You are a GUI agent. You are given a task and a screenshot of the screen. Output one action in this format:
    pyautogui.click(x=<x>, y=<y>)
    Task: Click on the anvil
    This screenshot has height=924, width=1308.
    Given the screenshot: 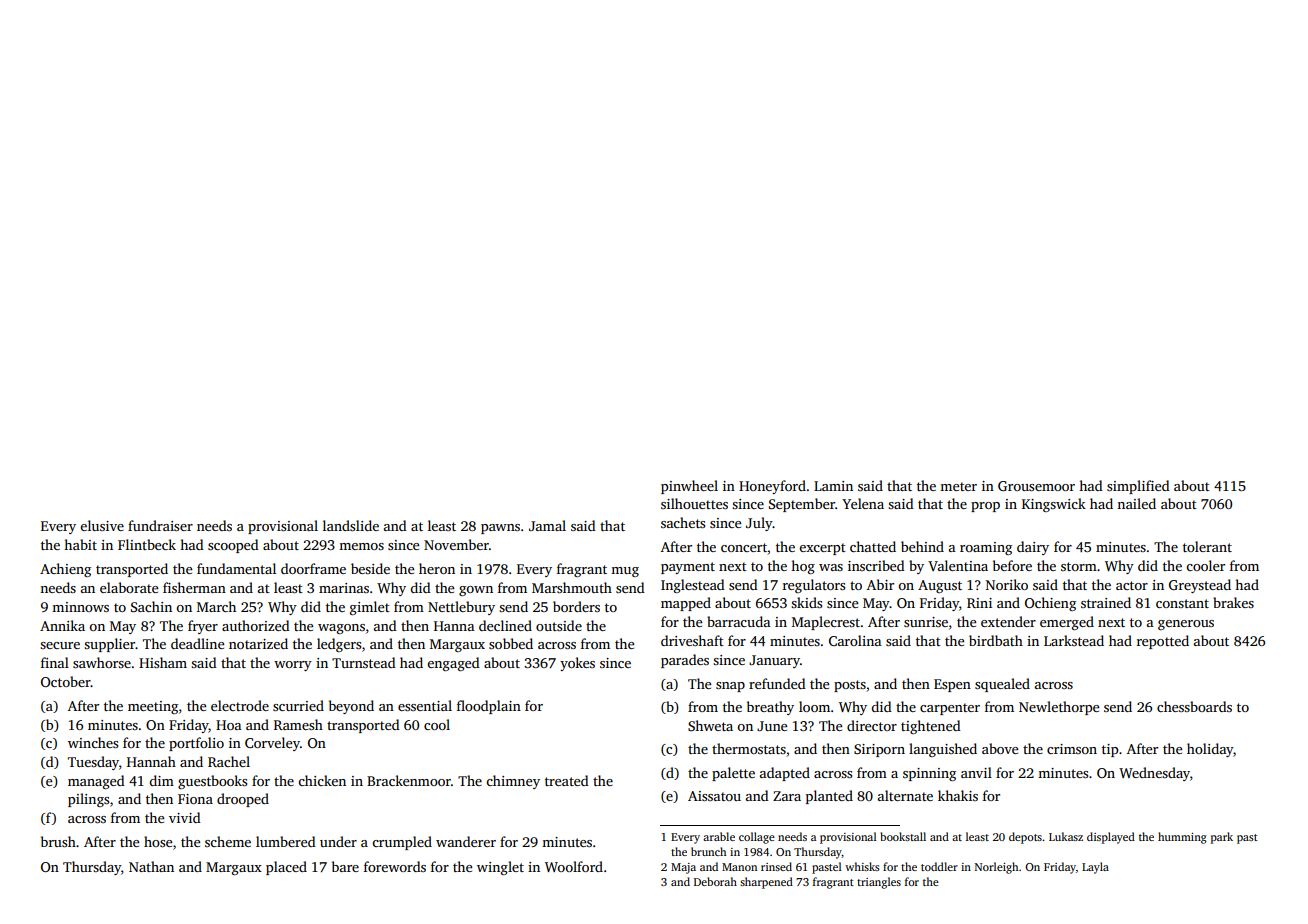 What is the action you would take?
    pyautogui.click(x=976, y=772)
